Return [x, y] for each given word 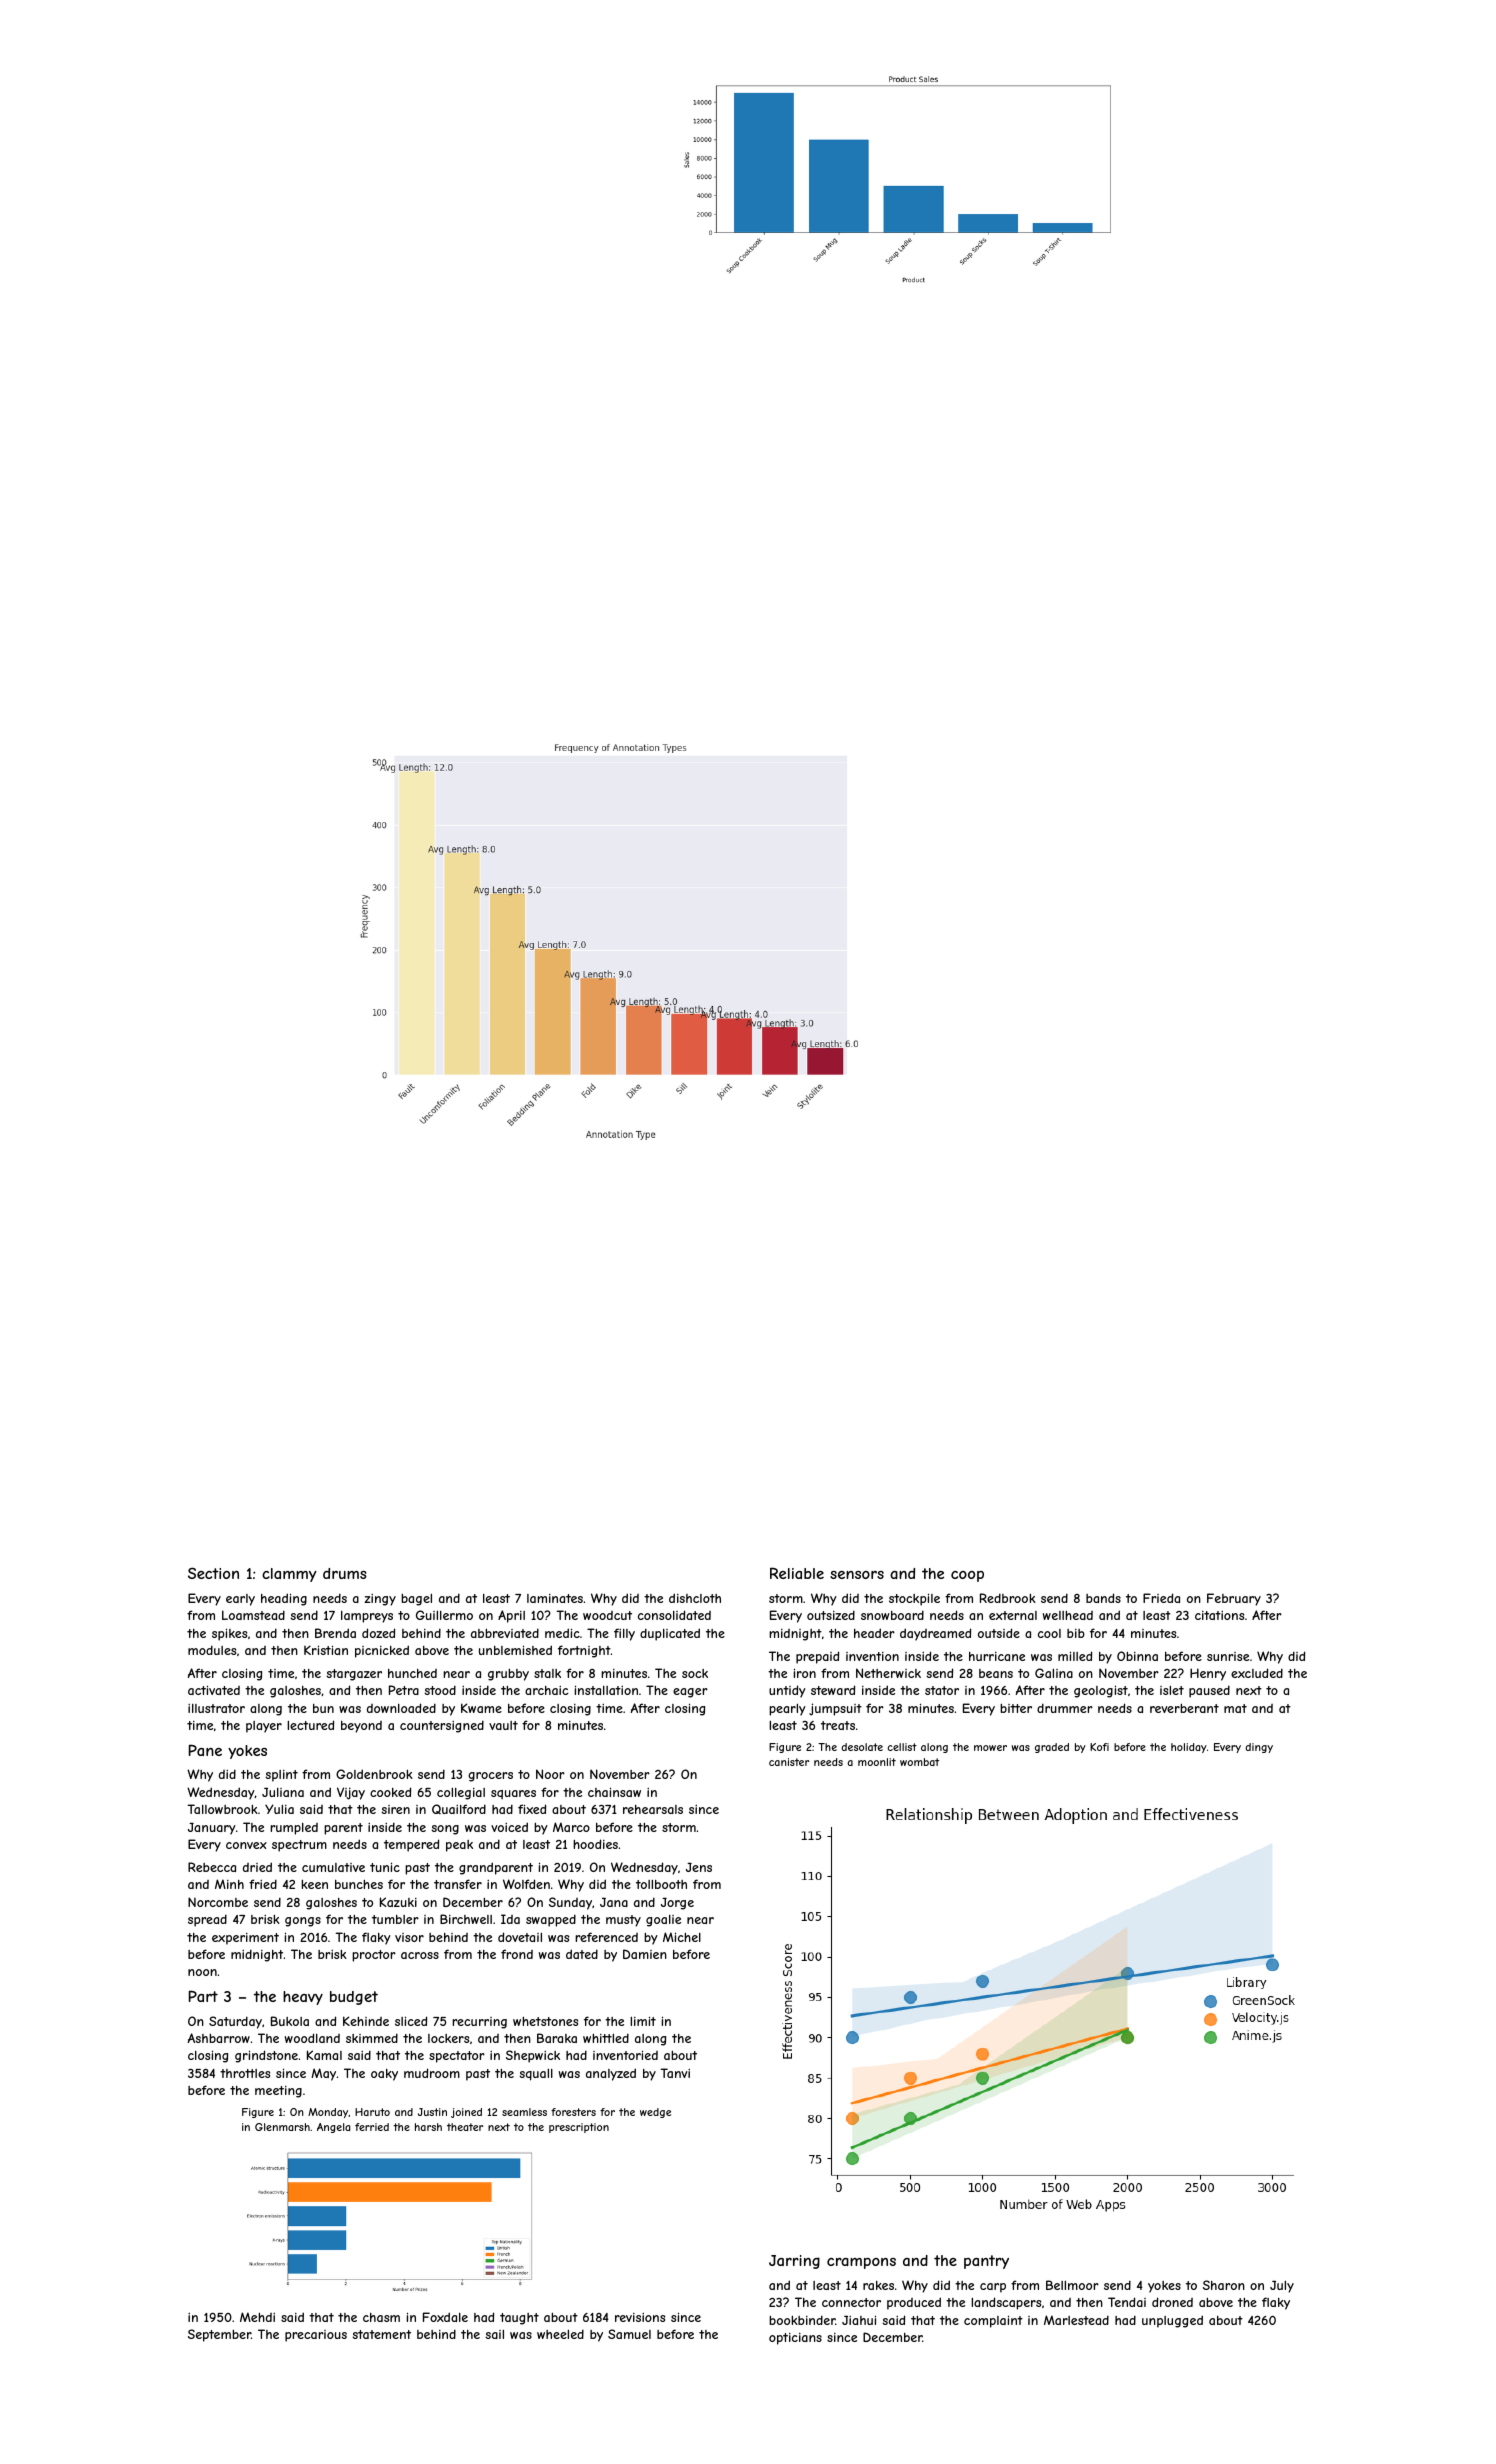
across [420, 1955]
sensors [857, 1575]
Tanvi [675, 2073]
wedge [655, 2113]
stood [440, 1690]
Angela [333, 2128]
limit [643, 2021]
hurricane [997, 1656]
